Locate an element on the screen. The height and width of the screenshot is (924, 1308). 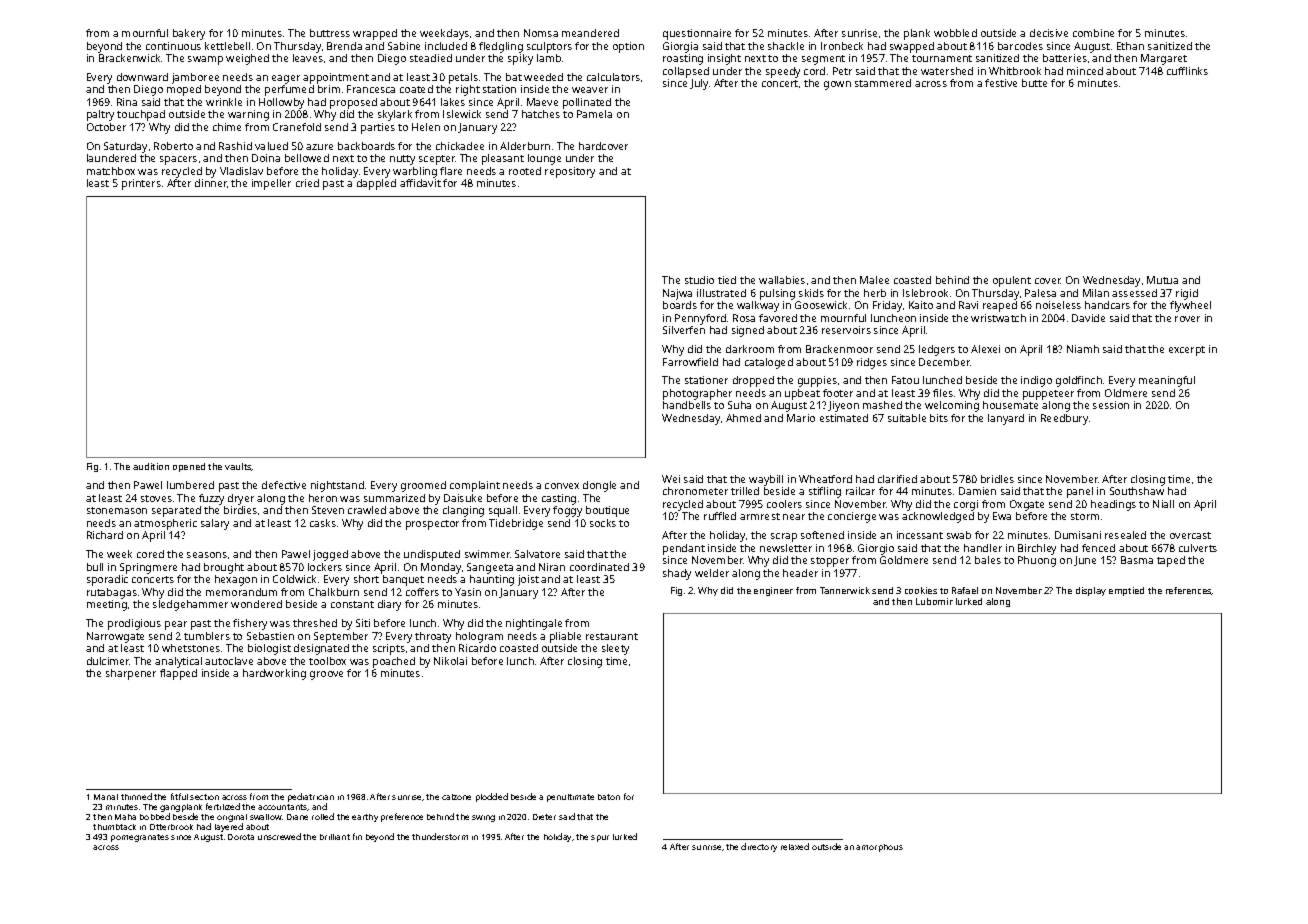
bakery is located at coordinates (189, 34).
